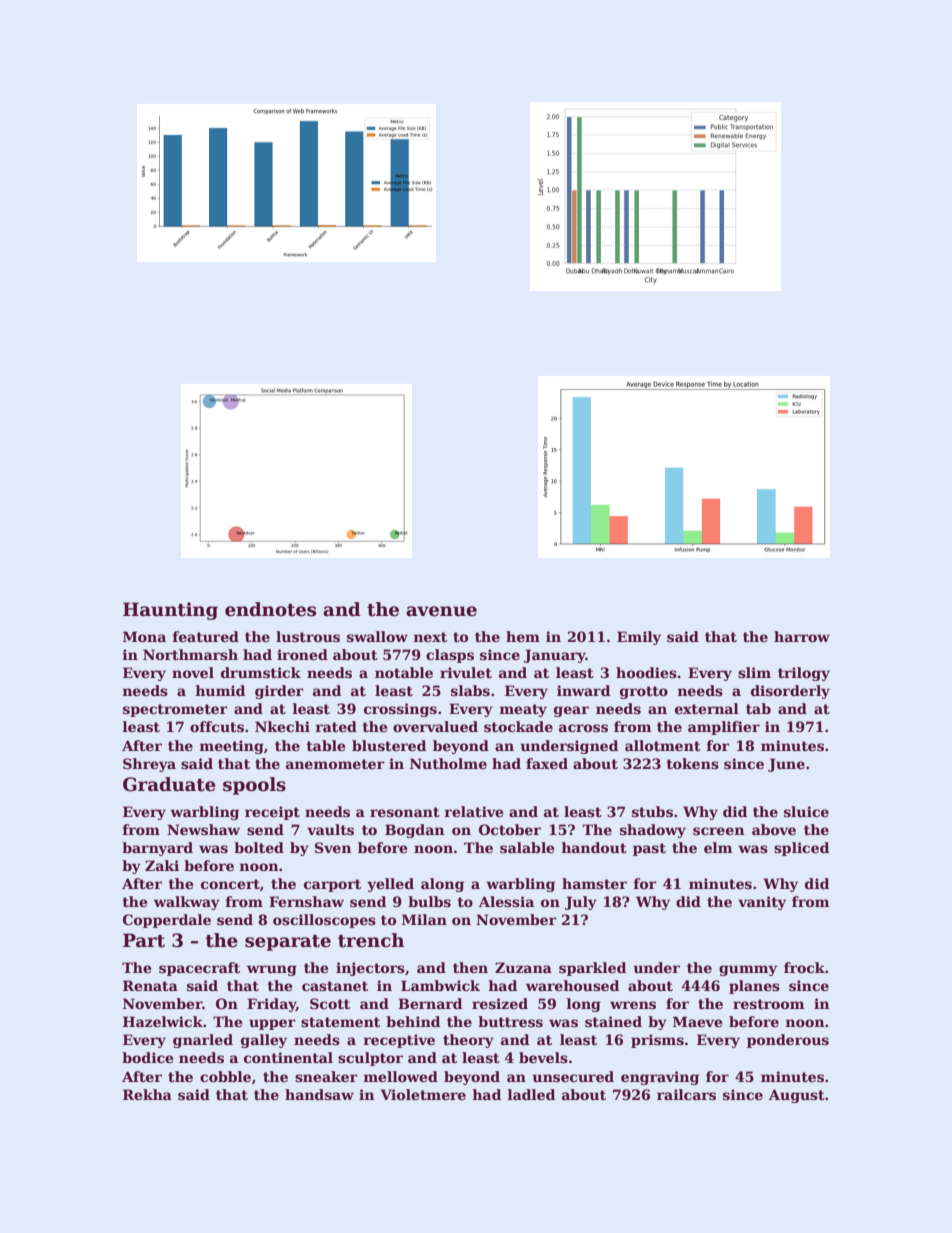 Image resolution: width=952 pixels, height=1233 pixels. Describe the element at coordinates (692, 763) in the screenshot. I see `tokens` at that location.
